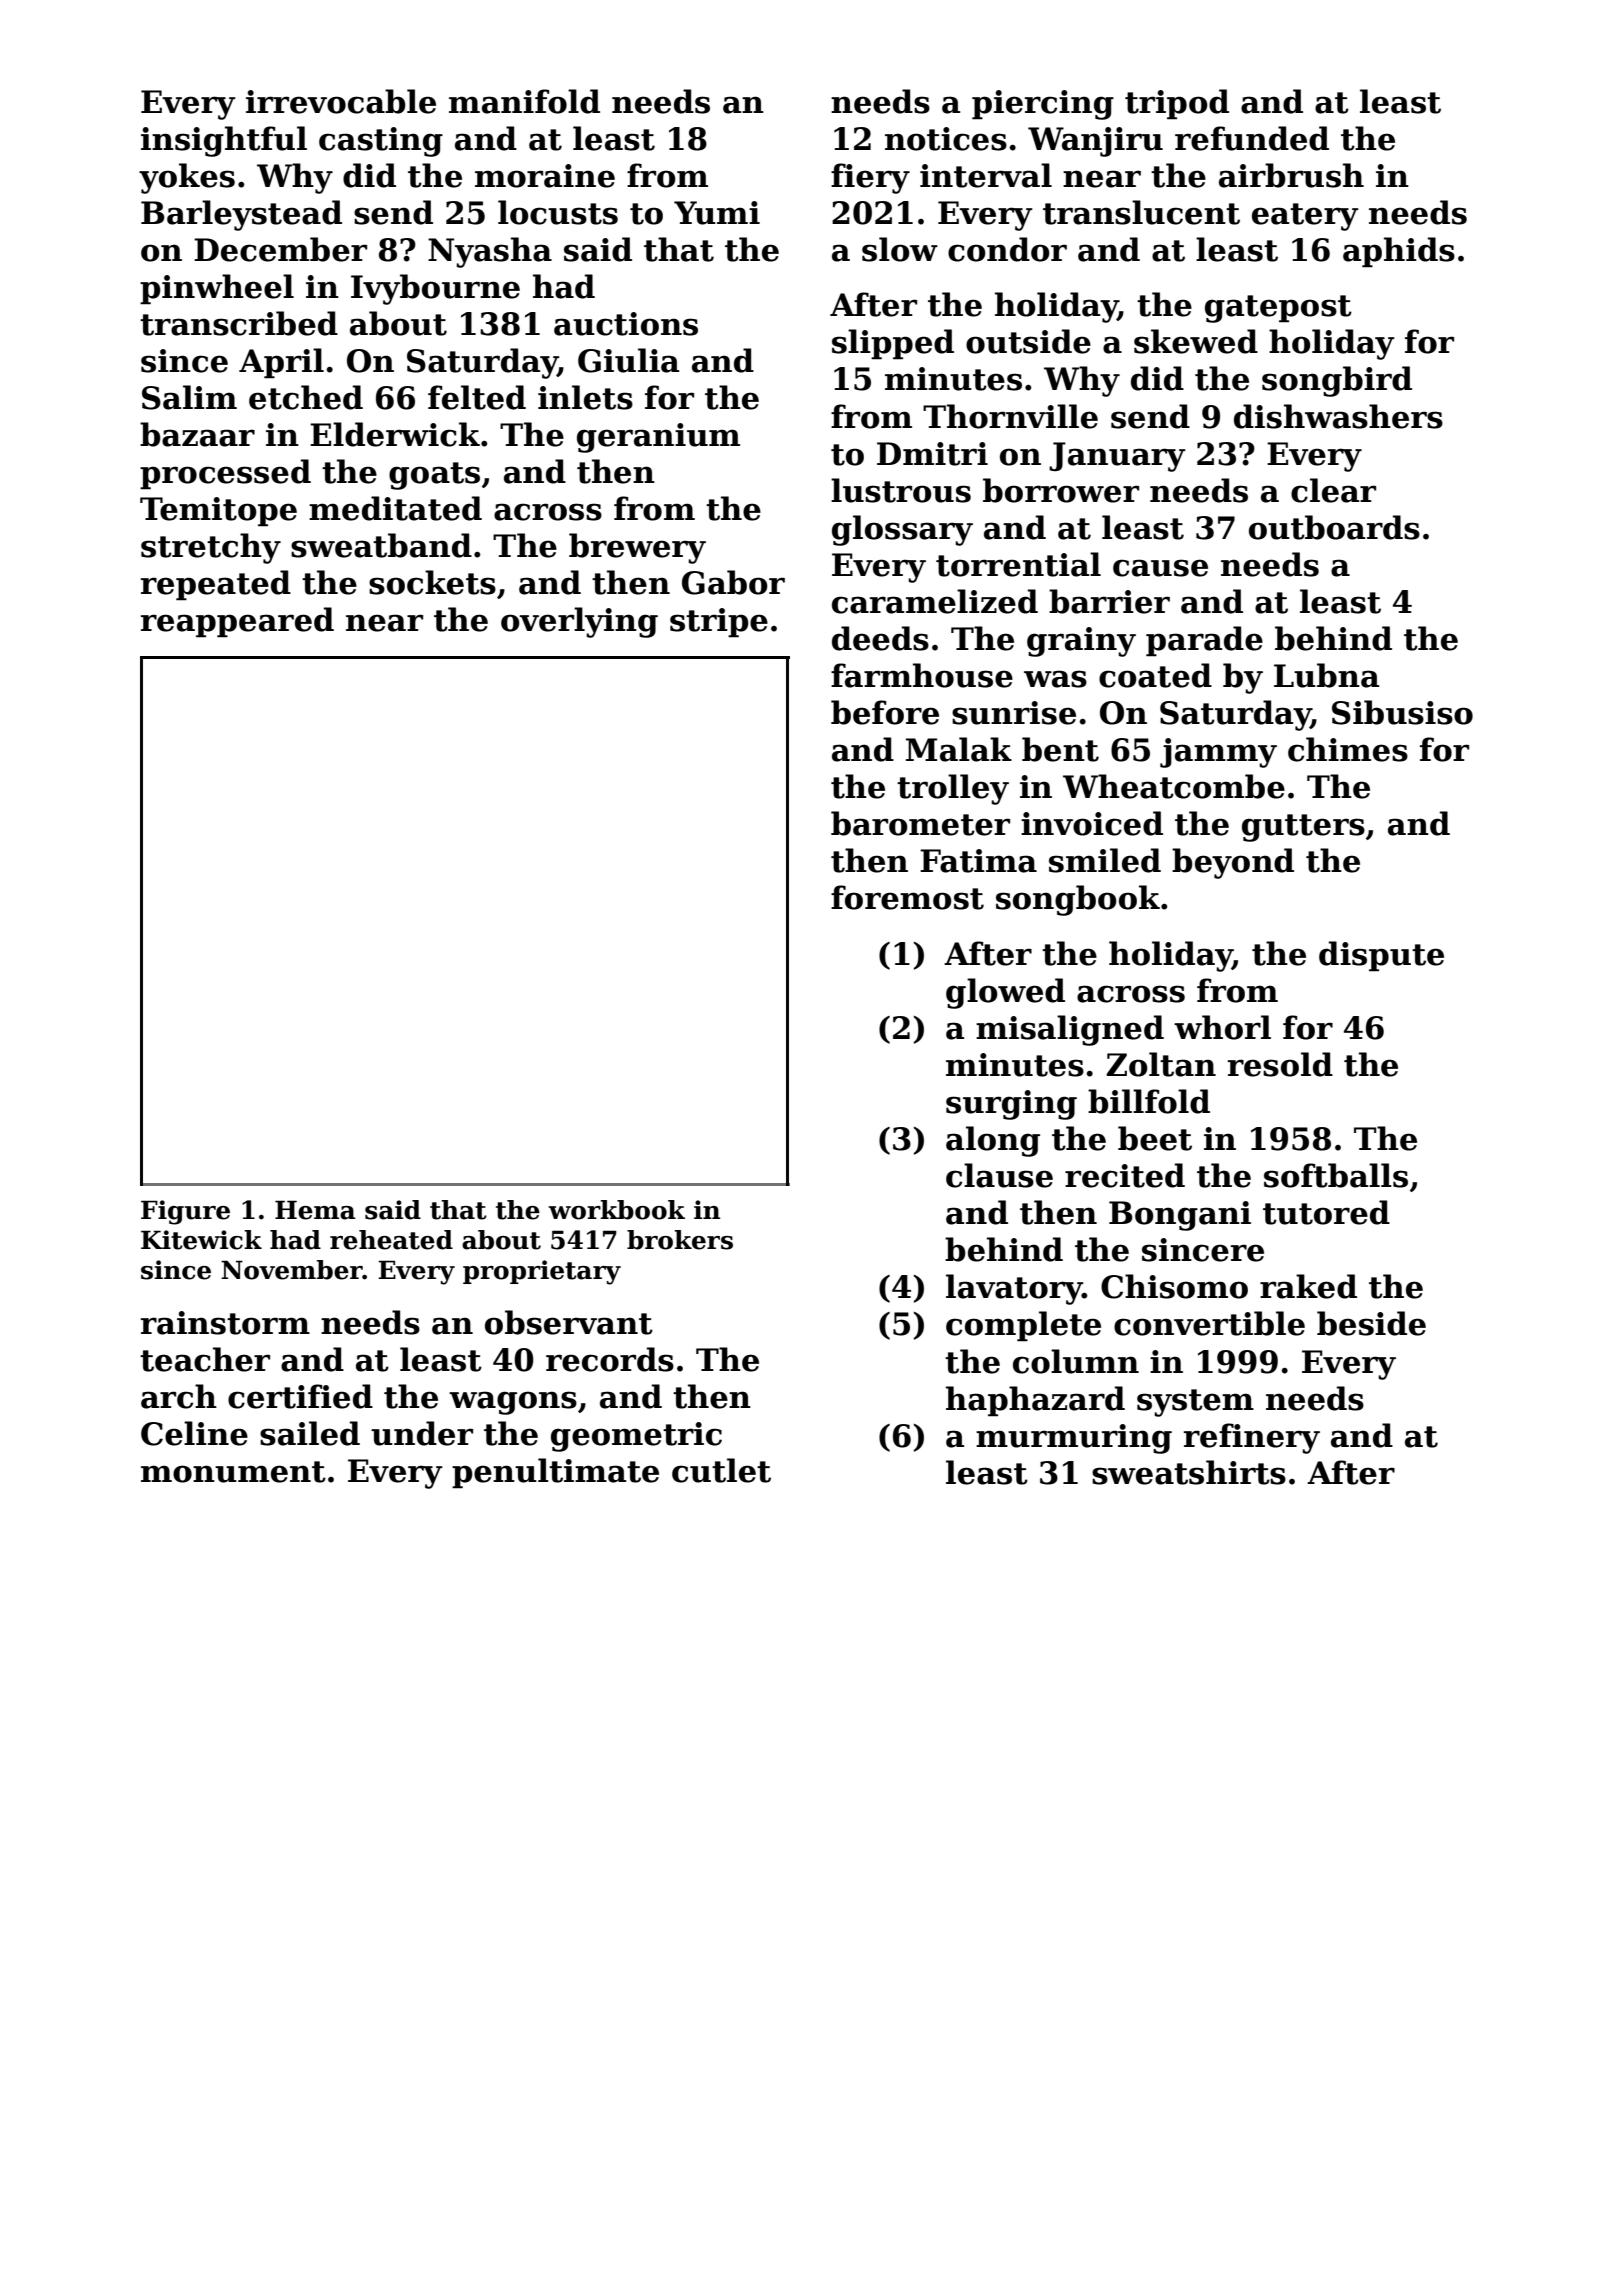  Describe the element at coordinates (555, 1473) in the image. I see `penultimate` at that location.
